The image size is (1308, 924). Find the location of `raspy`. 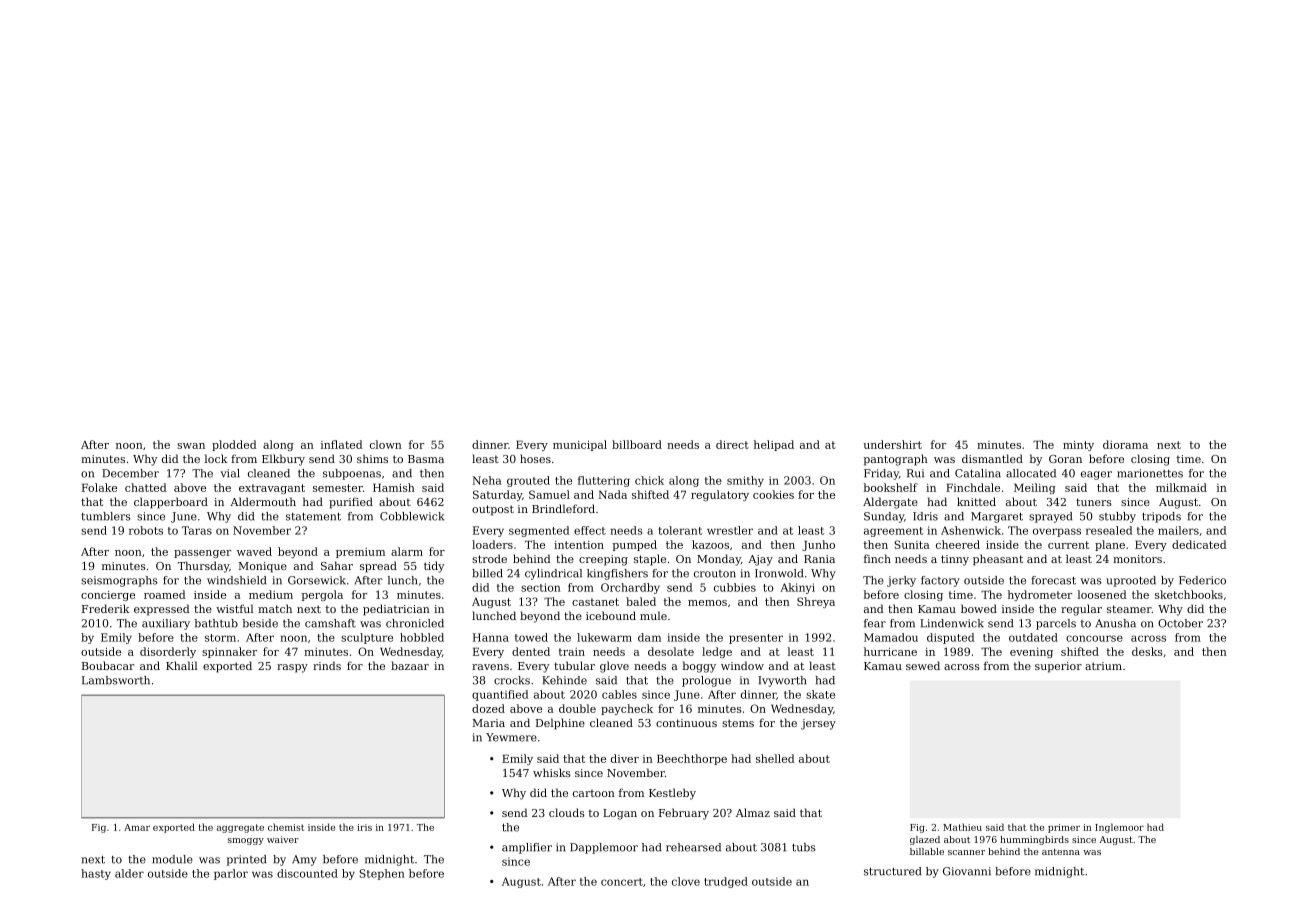

raspy is located at coordinates (292, 668).
